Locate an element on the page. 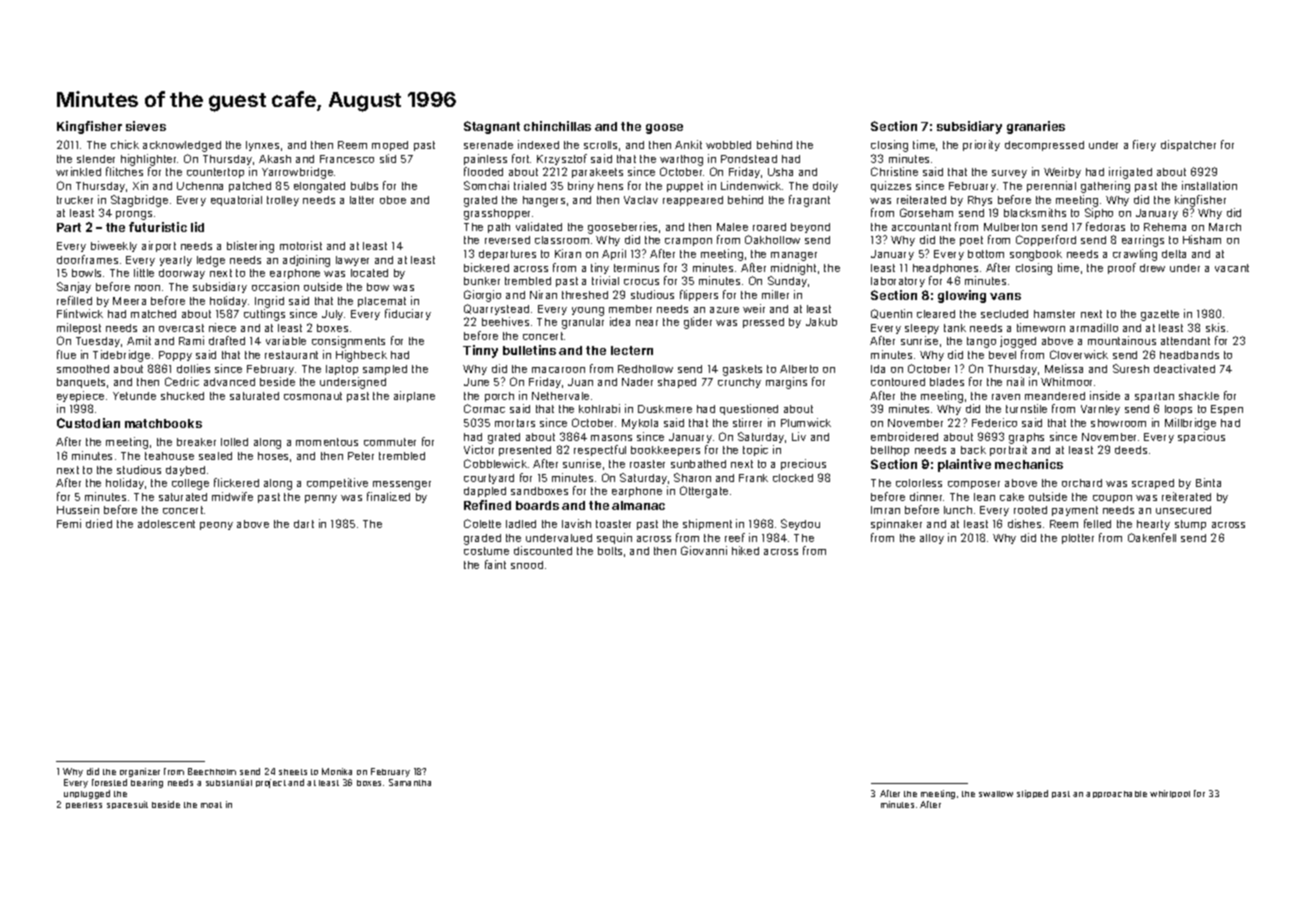 Image resolution: width=1308 pixels, height=924 pixels. skis is located at coordinates (1215, 327).
